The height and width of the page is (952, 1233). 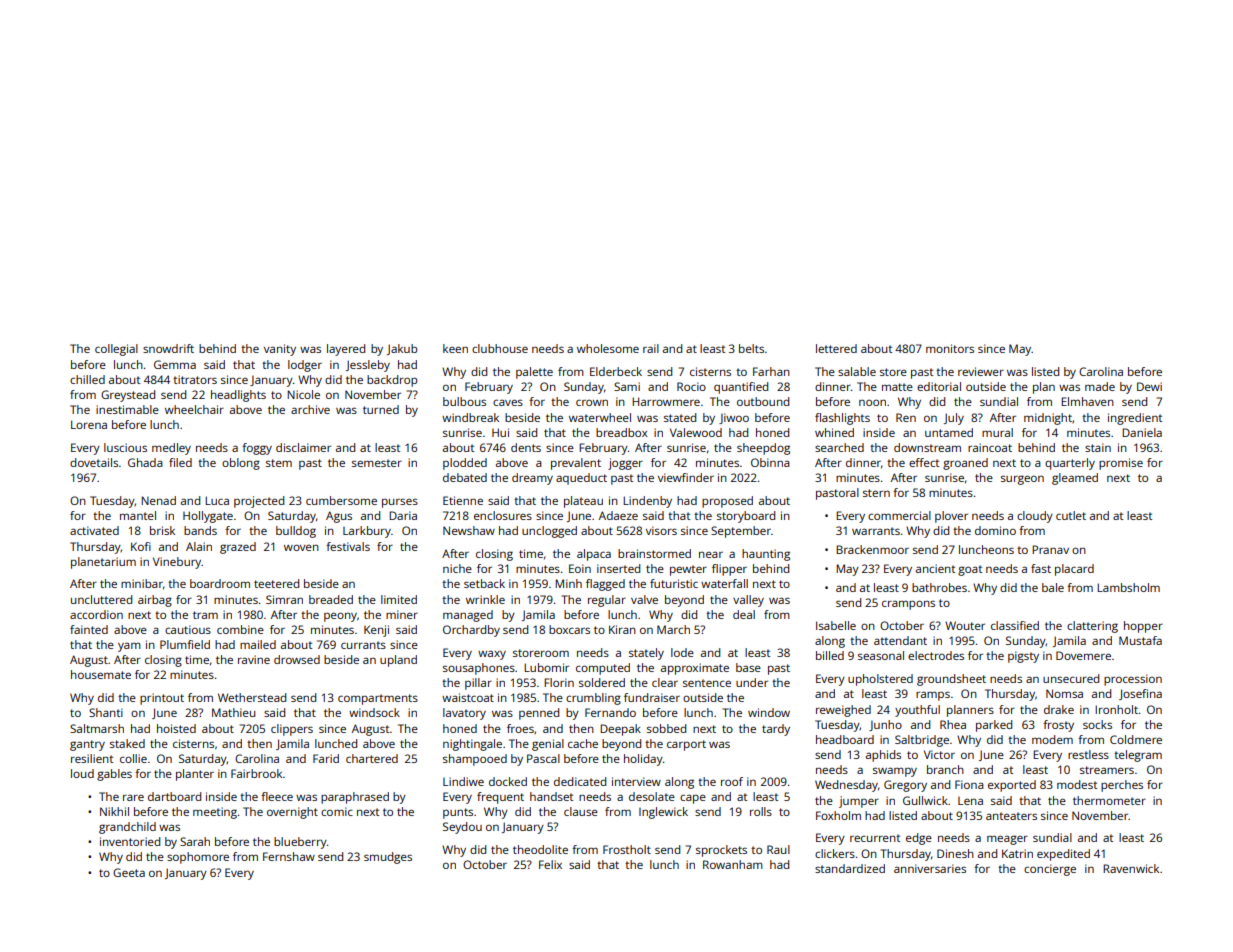 What do you see at coordinates (1071, 515) in the page?
I see `cutlet` at bounding box center [1071, 515].
